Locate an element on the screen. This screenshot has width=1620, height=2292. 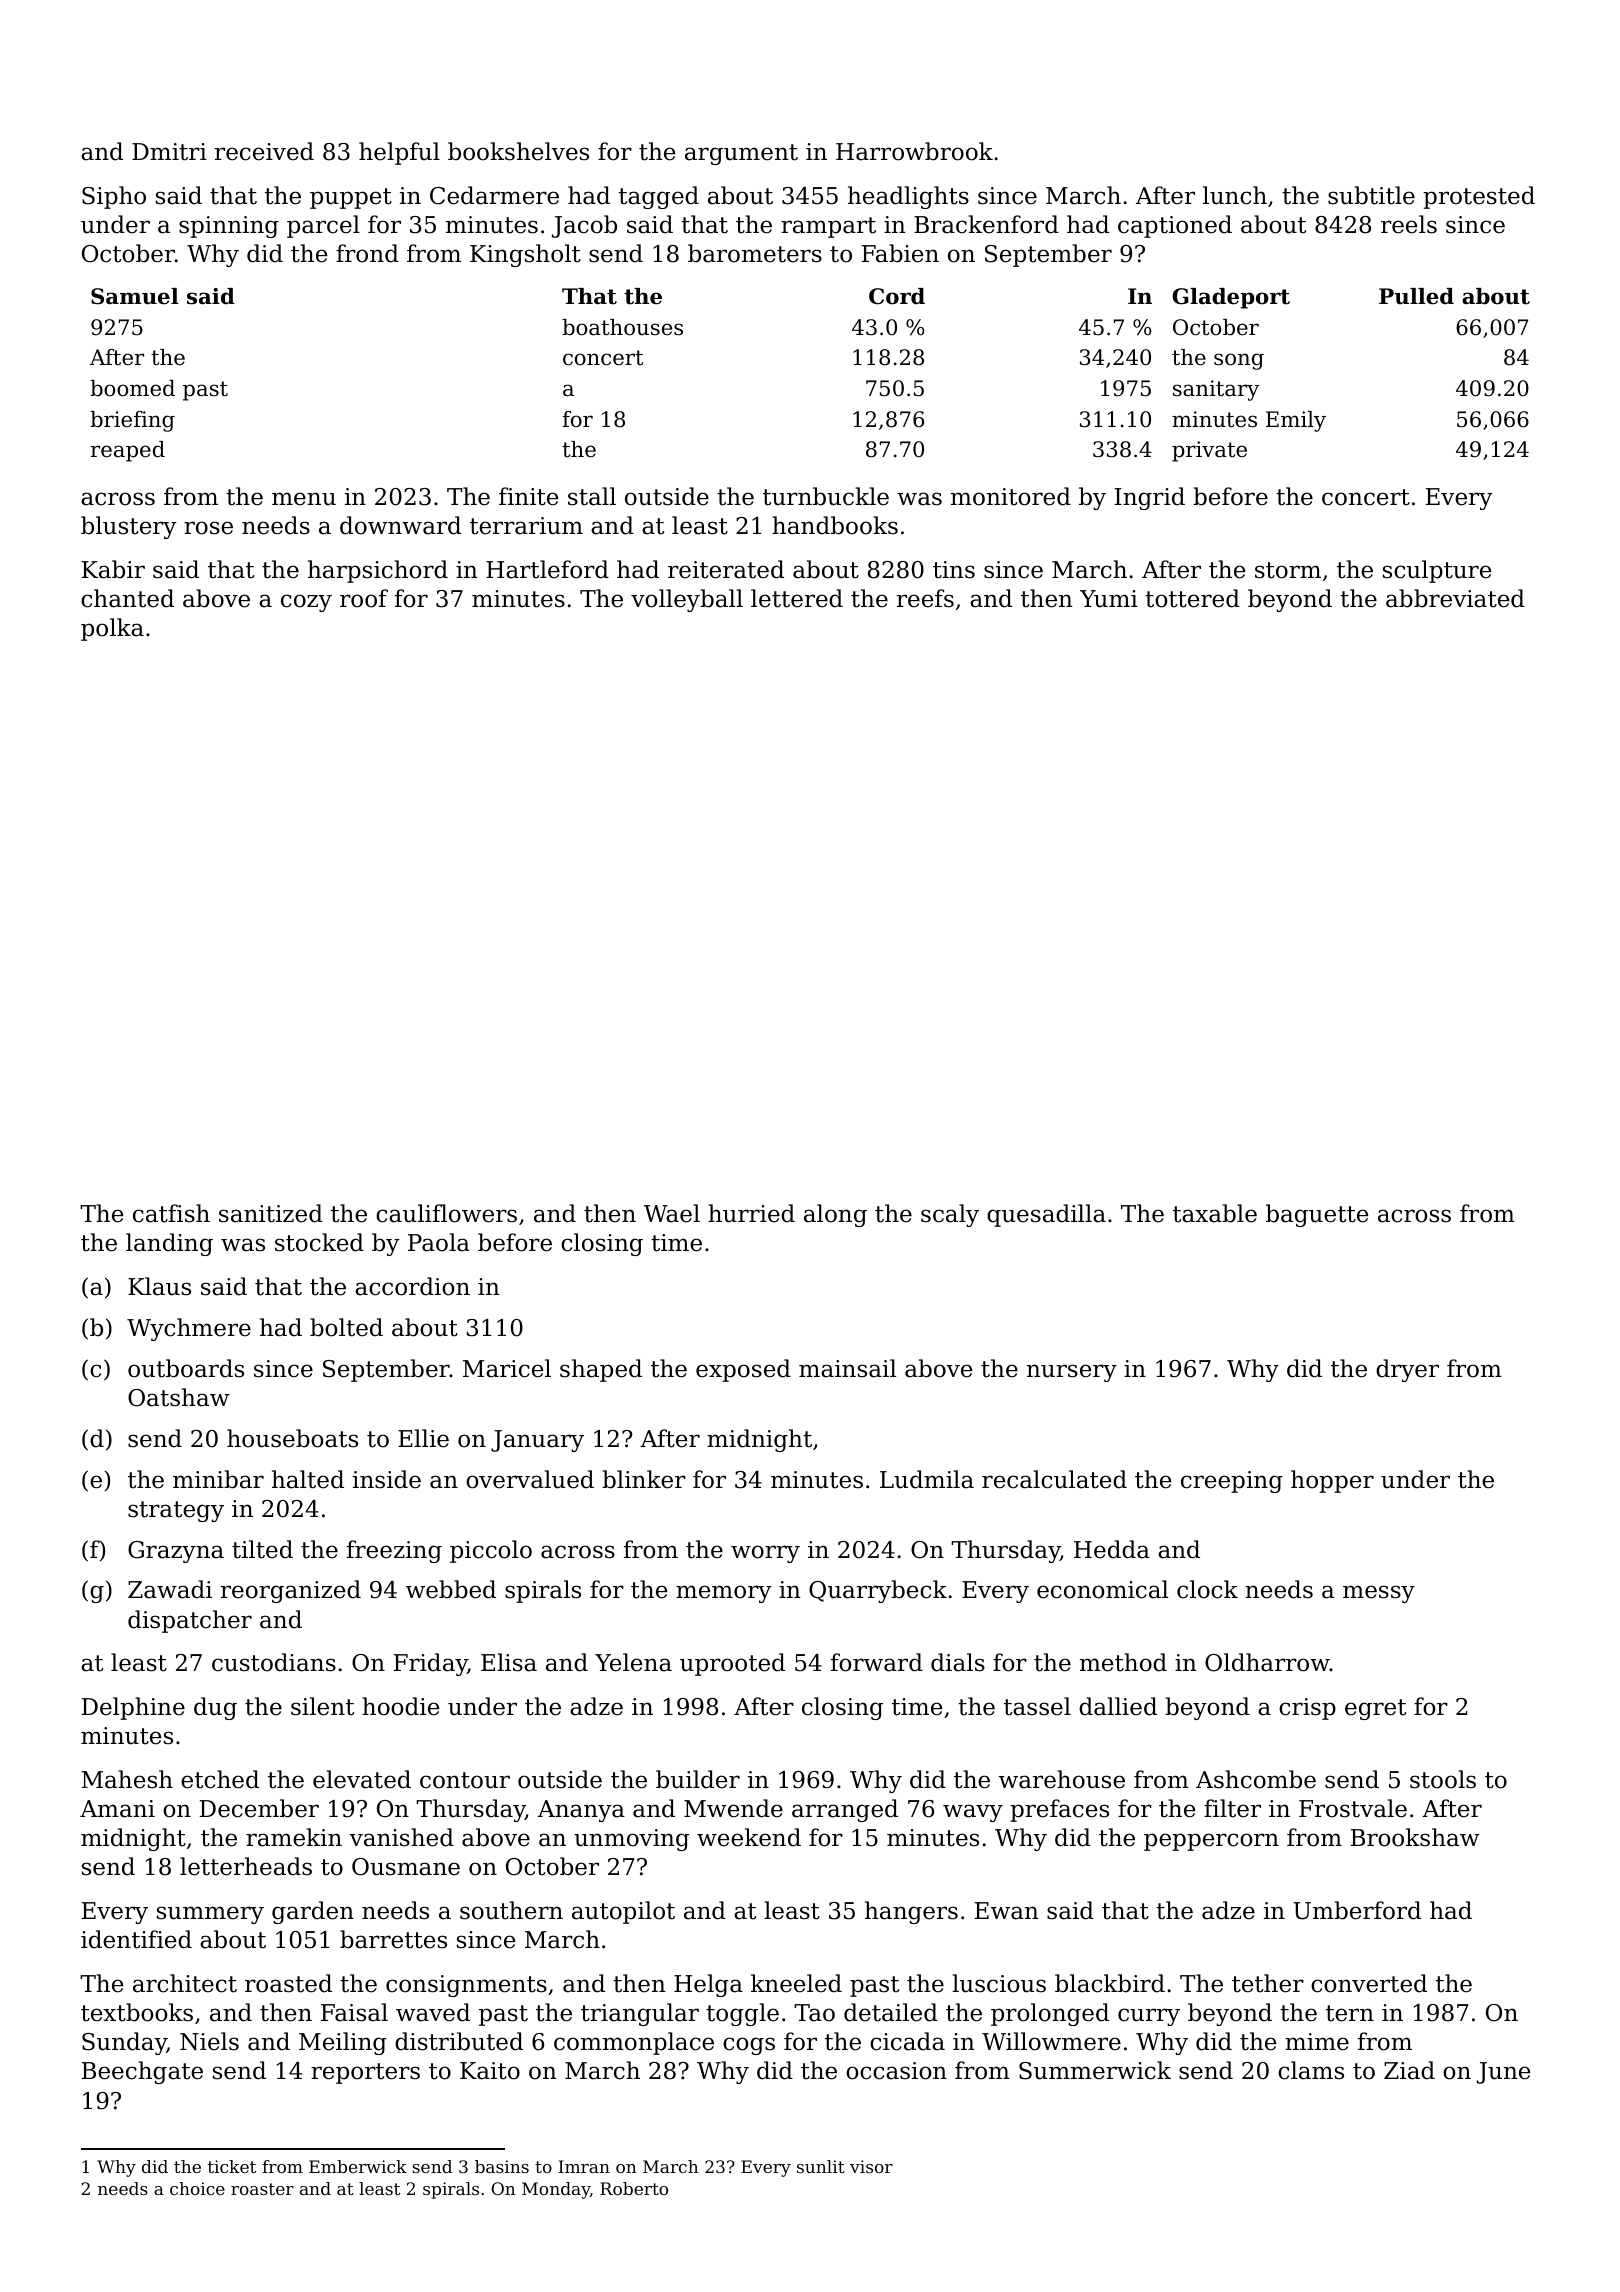
Wael is located at coordinates (672, 1213).
